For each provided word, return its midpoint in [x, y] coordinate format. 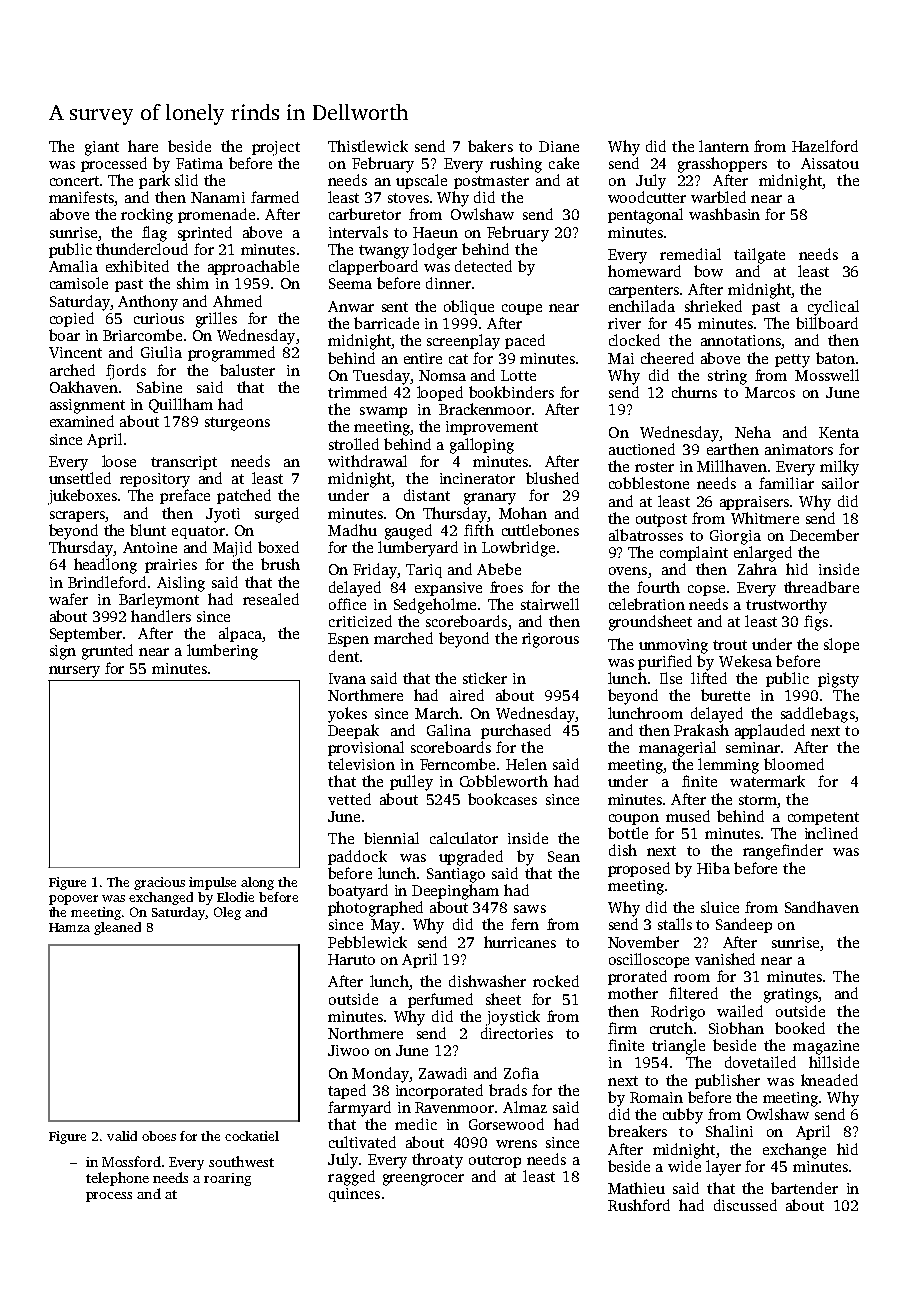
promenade [216, 215]
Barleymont [159, 601]
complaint [694, 553]
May [385, 926]
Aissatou [830, 163]
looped [440, 393]
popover [73, 900]
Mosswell [827, 375]
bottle [628, 833]
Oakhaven [84, 387]
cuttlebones [540, 530]
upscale [421, 181]
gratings [791, 995]
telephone [117, 1179]
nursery [74, 672]
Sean [564, 856]
